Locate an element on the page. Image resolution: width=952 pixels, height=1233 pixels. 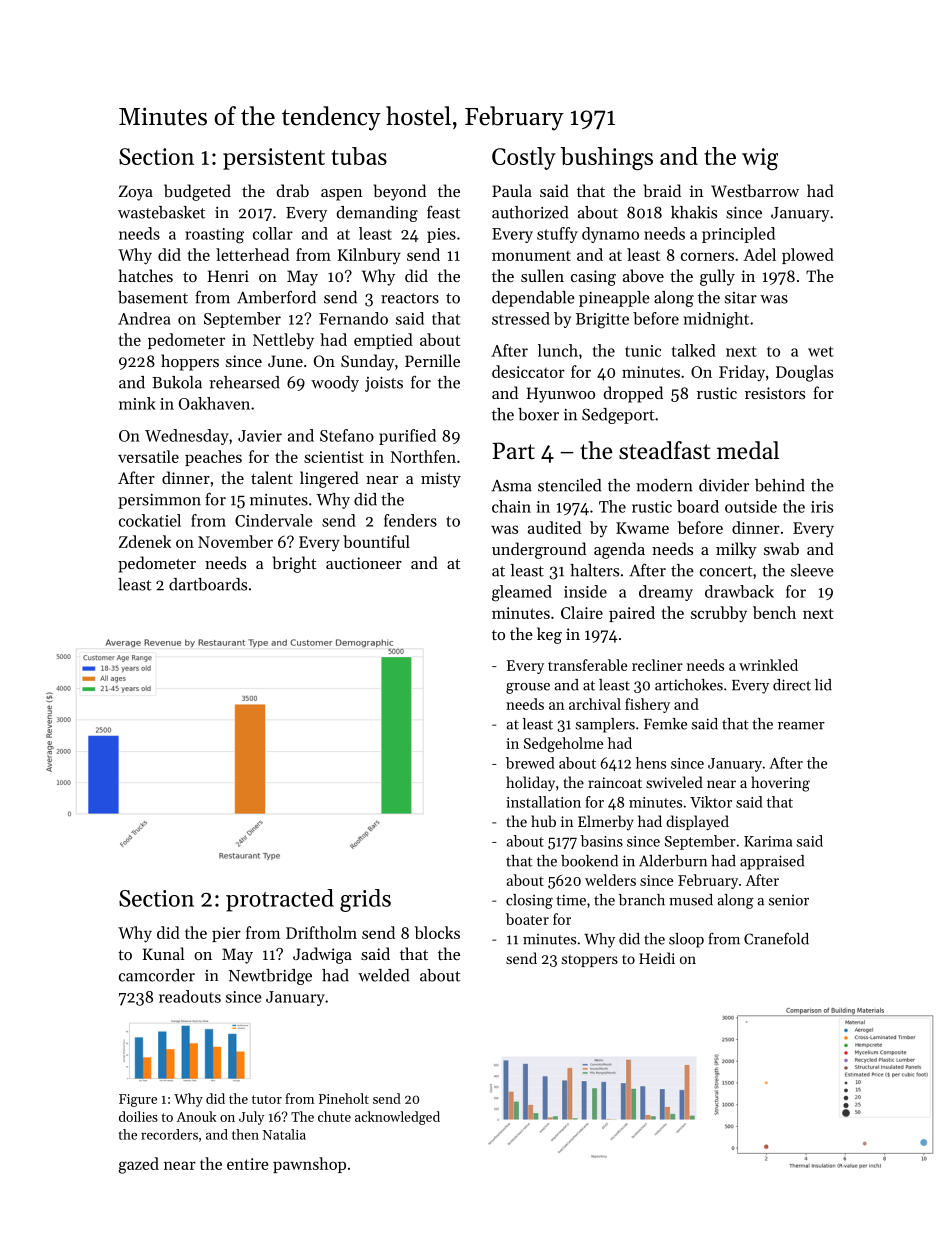
Zdenek is located at coordinates (145, 541).
